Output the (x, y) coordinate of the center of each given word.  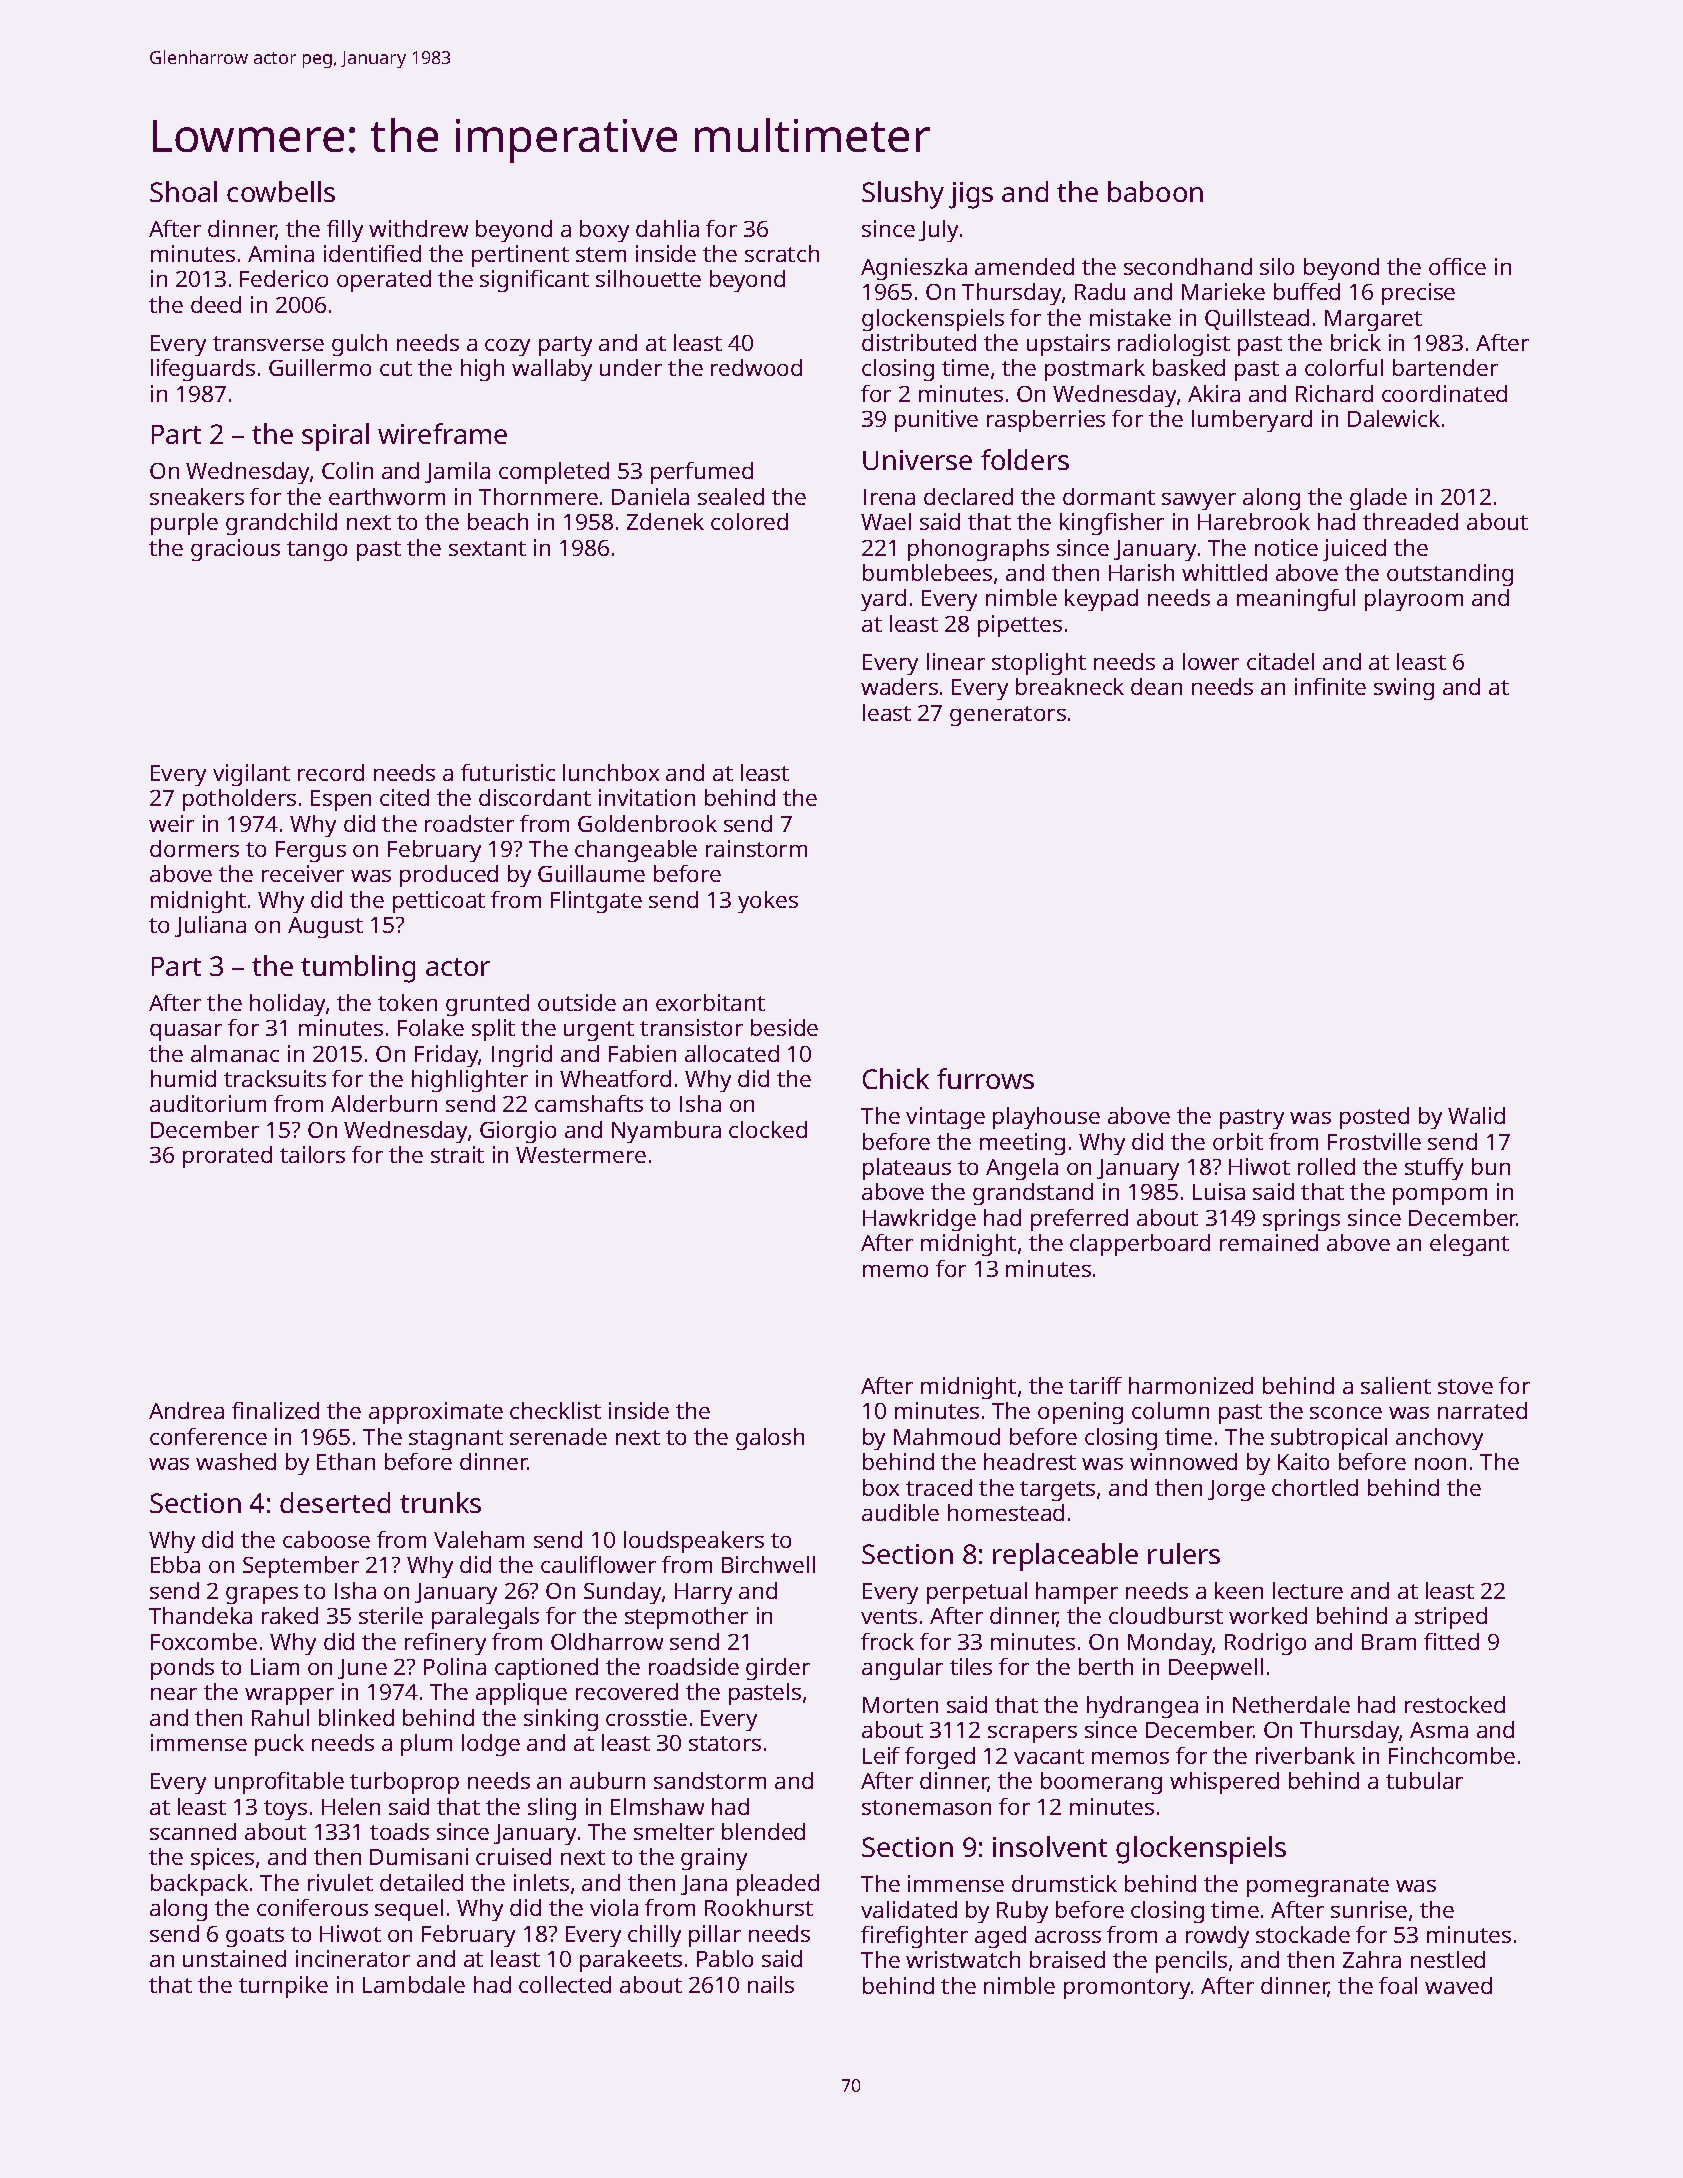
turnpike (283, 1987)
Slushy (903, 195)
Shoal (183, 191)
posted (1374, 1118)
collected (565, 1984)
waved (1458, 1985)
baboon (1155, 191)
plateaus (907, 1169)
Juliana (210, 926)
